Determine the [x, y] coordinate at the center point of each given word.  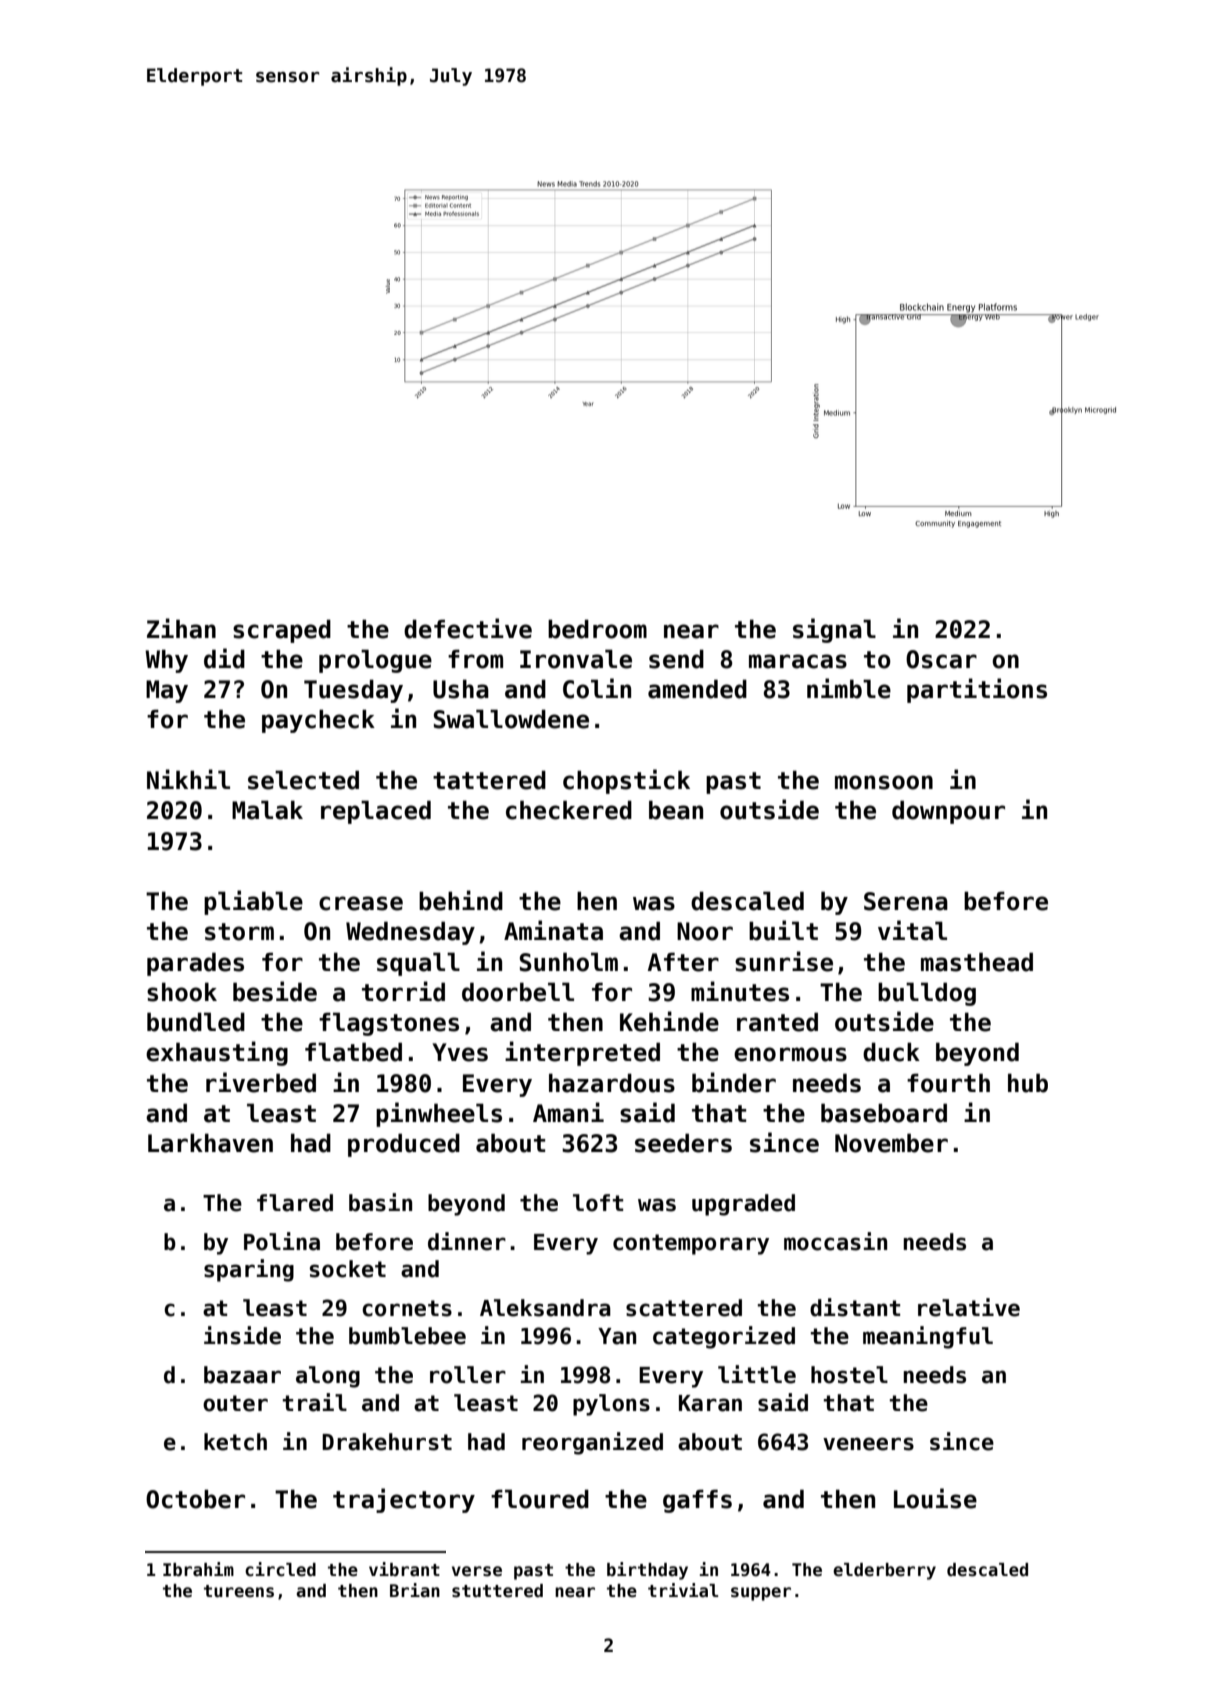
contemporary [691, 1244]
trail [315, 1402]
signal [834, 630]
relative [969, 1307]
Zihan [181, 628]
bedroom [597, 629]
